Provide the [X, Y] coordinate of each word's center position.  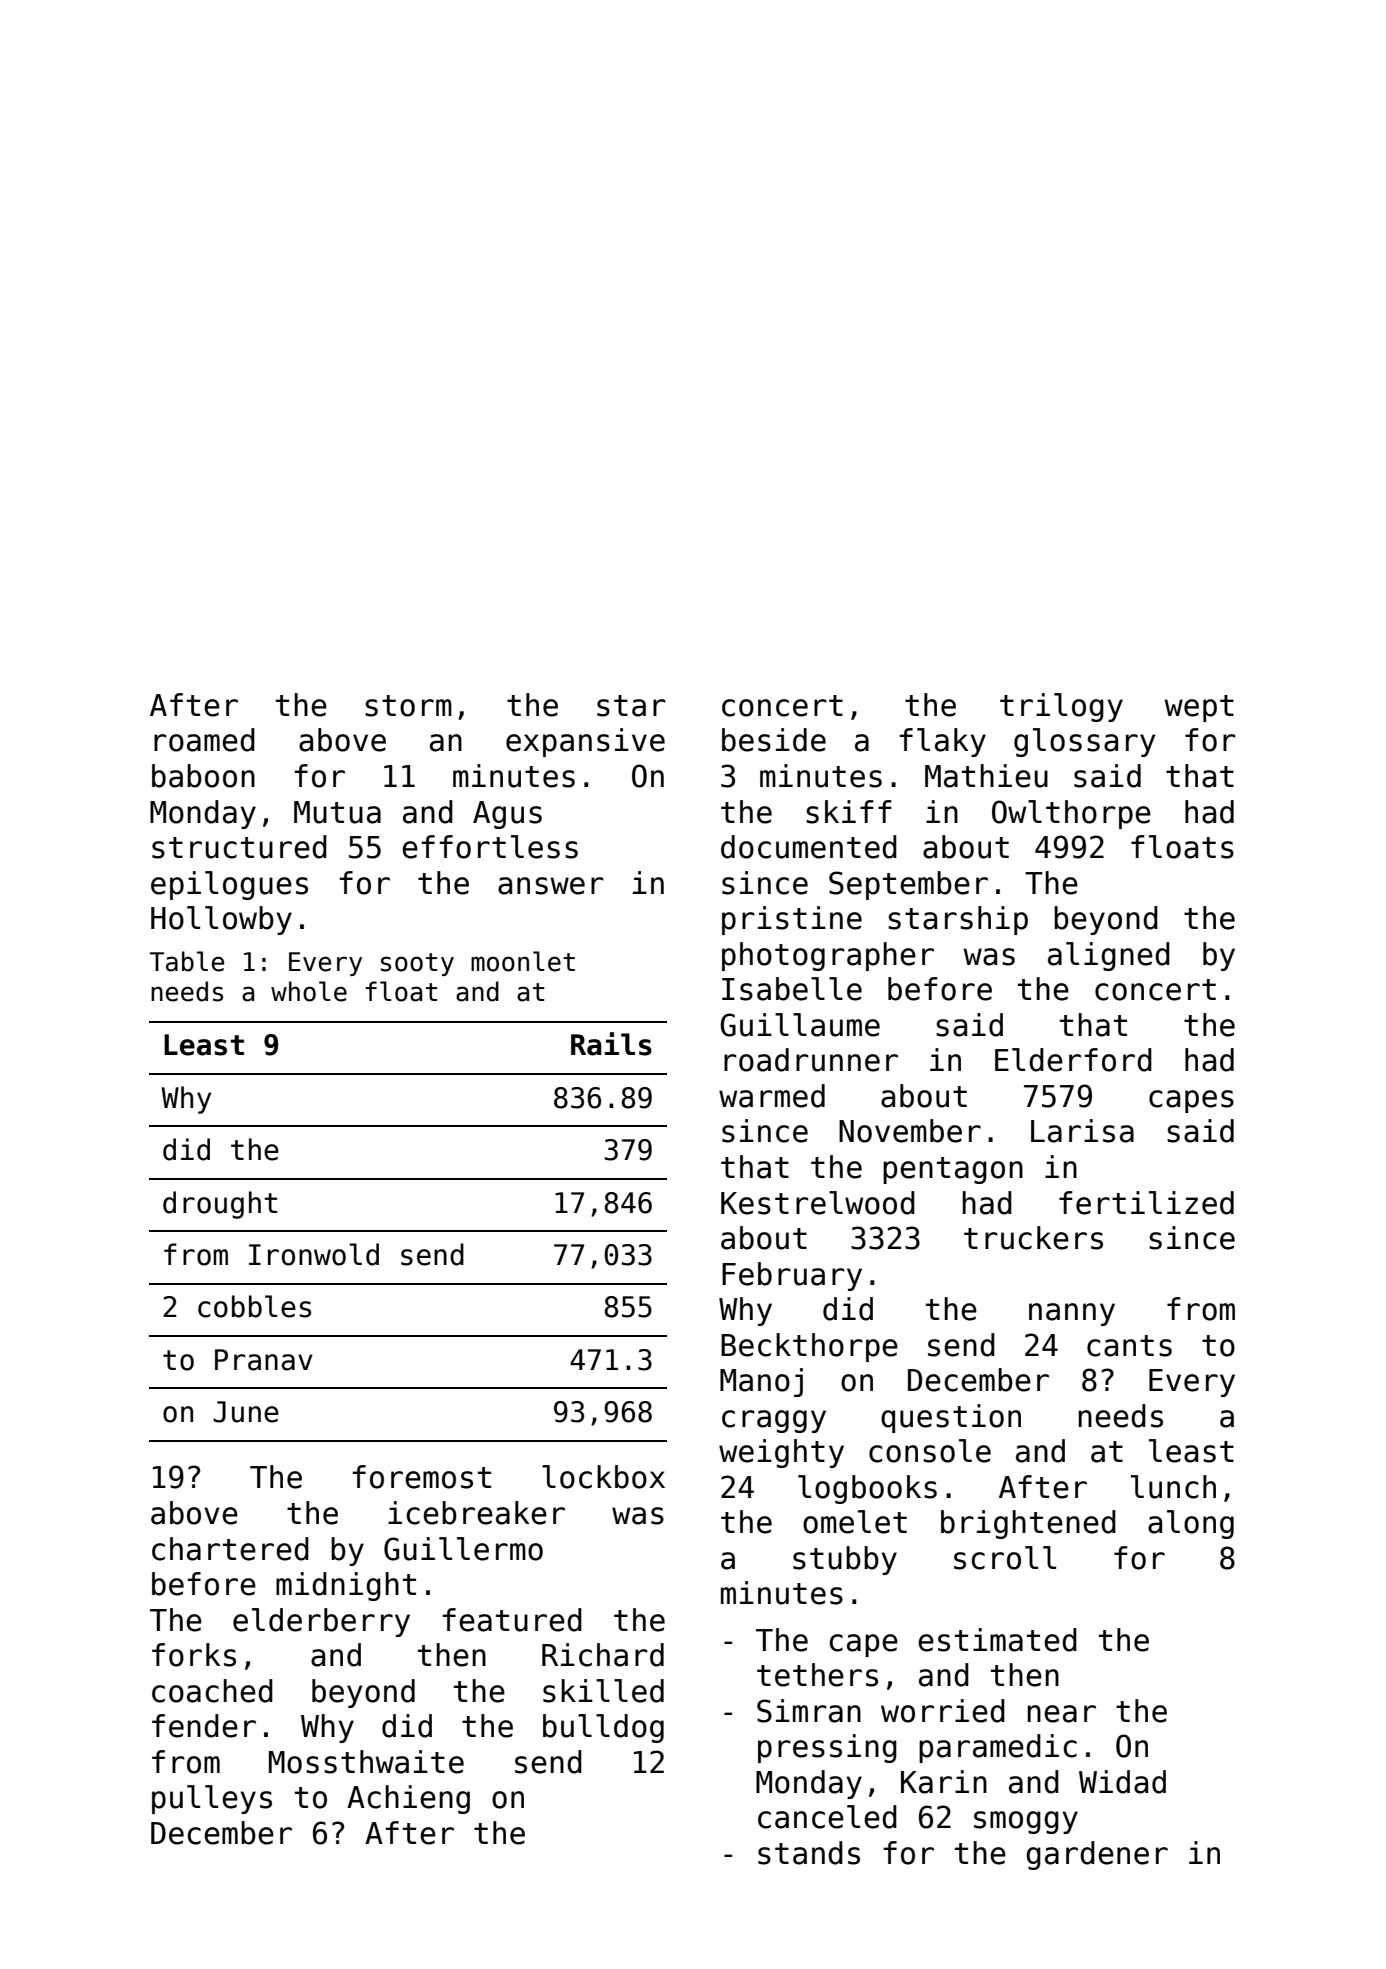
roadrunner [811, 1060]
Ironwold [314, 1254]
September [908, 885]
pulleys [212, 1799]
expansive [585, 742]
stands [809, 1853]
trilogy [1061, 707]
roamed [204, 740]
